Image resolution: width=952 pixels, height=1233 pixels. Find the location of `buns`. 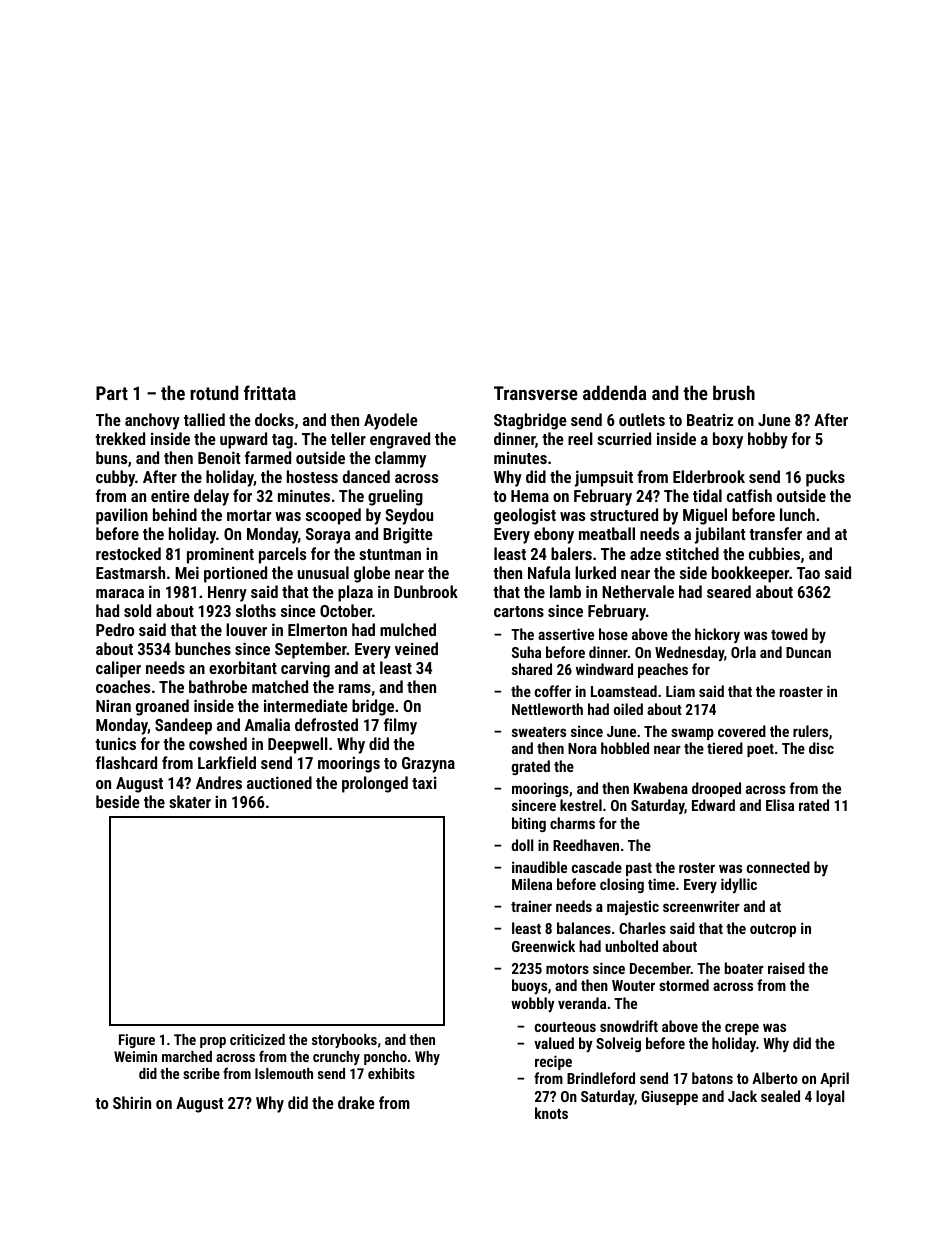

buns is located at coordinates (111, 457).
